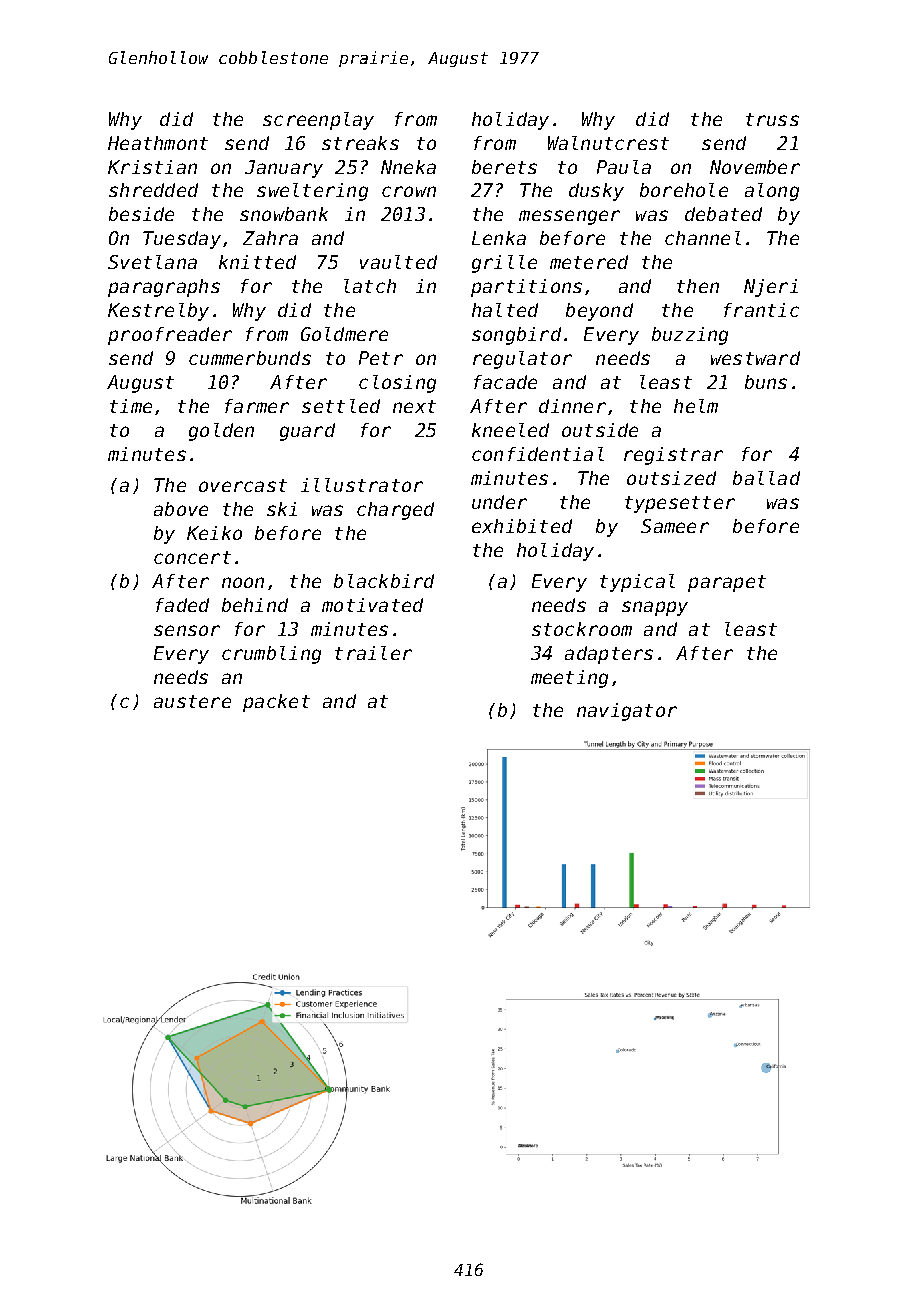 The width and height of the page is (908, 1316). Describe the element at coordinates (627, 712) in the page. I see `navigator` at that location.
